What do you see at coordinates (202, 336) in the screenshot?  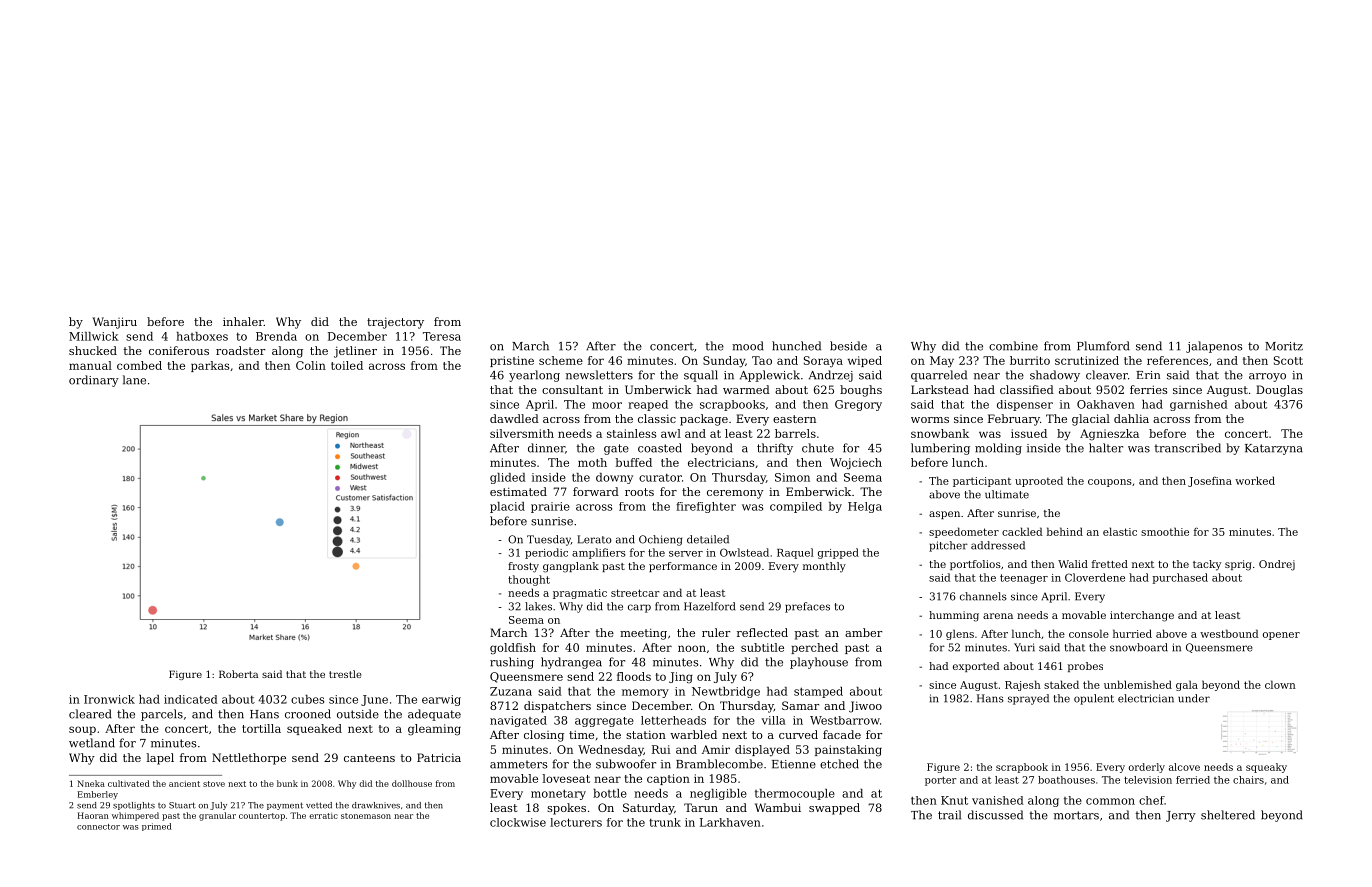 I see `hatboxes` at bounding box center [202, 336].
